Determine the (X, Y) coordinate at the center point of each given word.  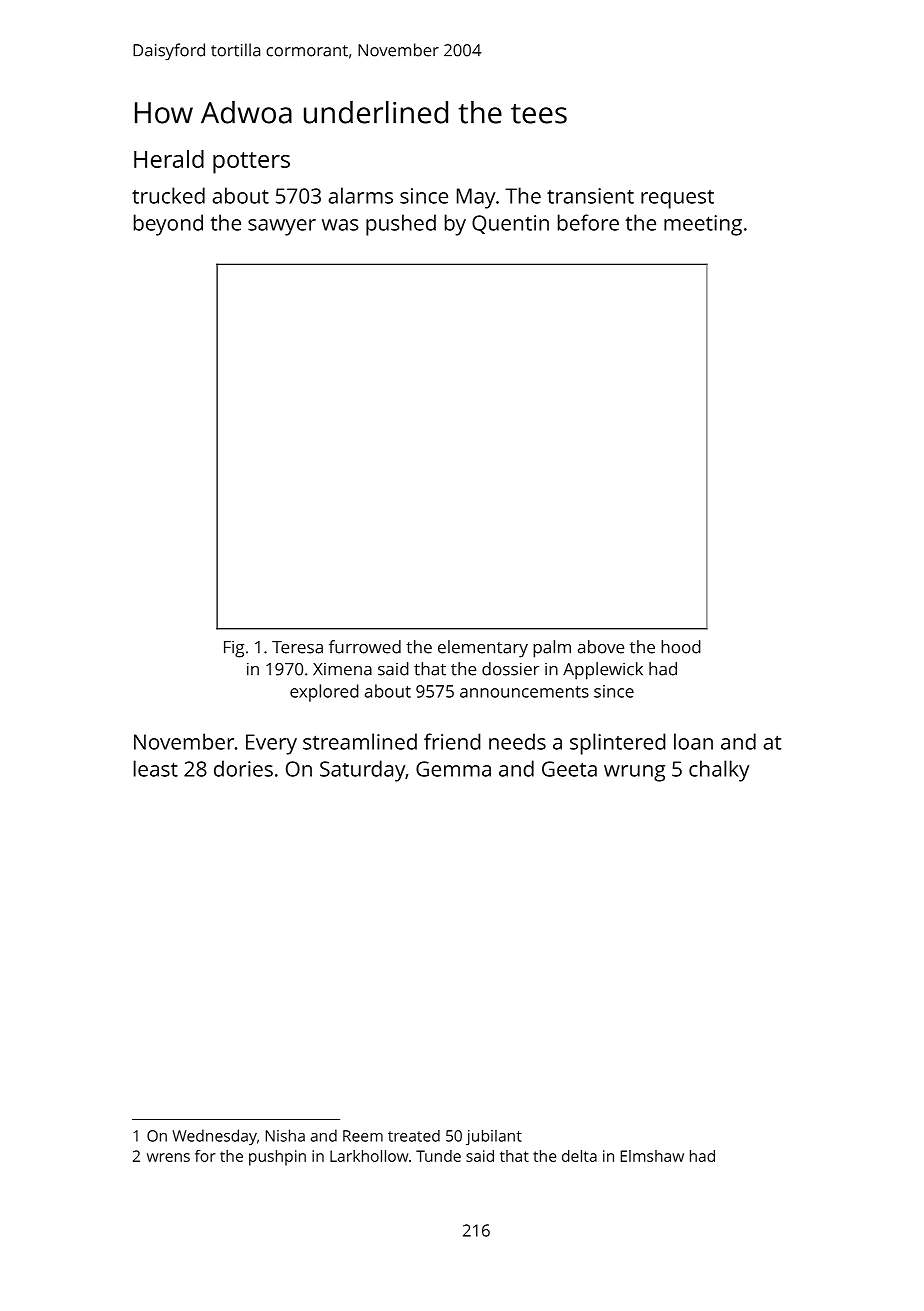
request (677, 199)
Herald (169, 159)
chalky (719, 771)
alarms (360, 195)
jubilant (494, 1137)
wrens (168, 1157)
